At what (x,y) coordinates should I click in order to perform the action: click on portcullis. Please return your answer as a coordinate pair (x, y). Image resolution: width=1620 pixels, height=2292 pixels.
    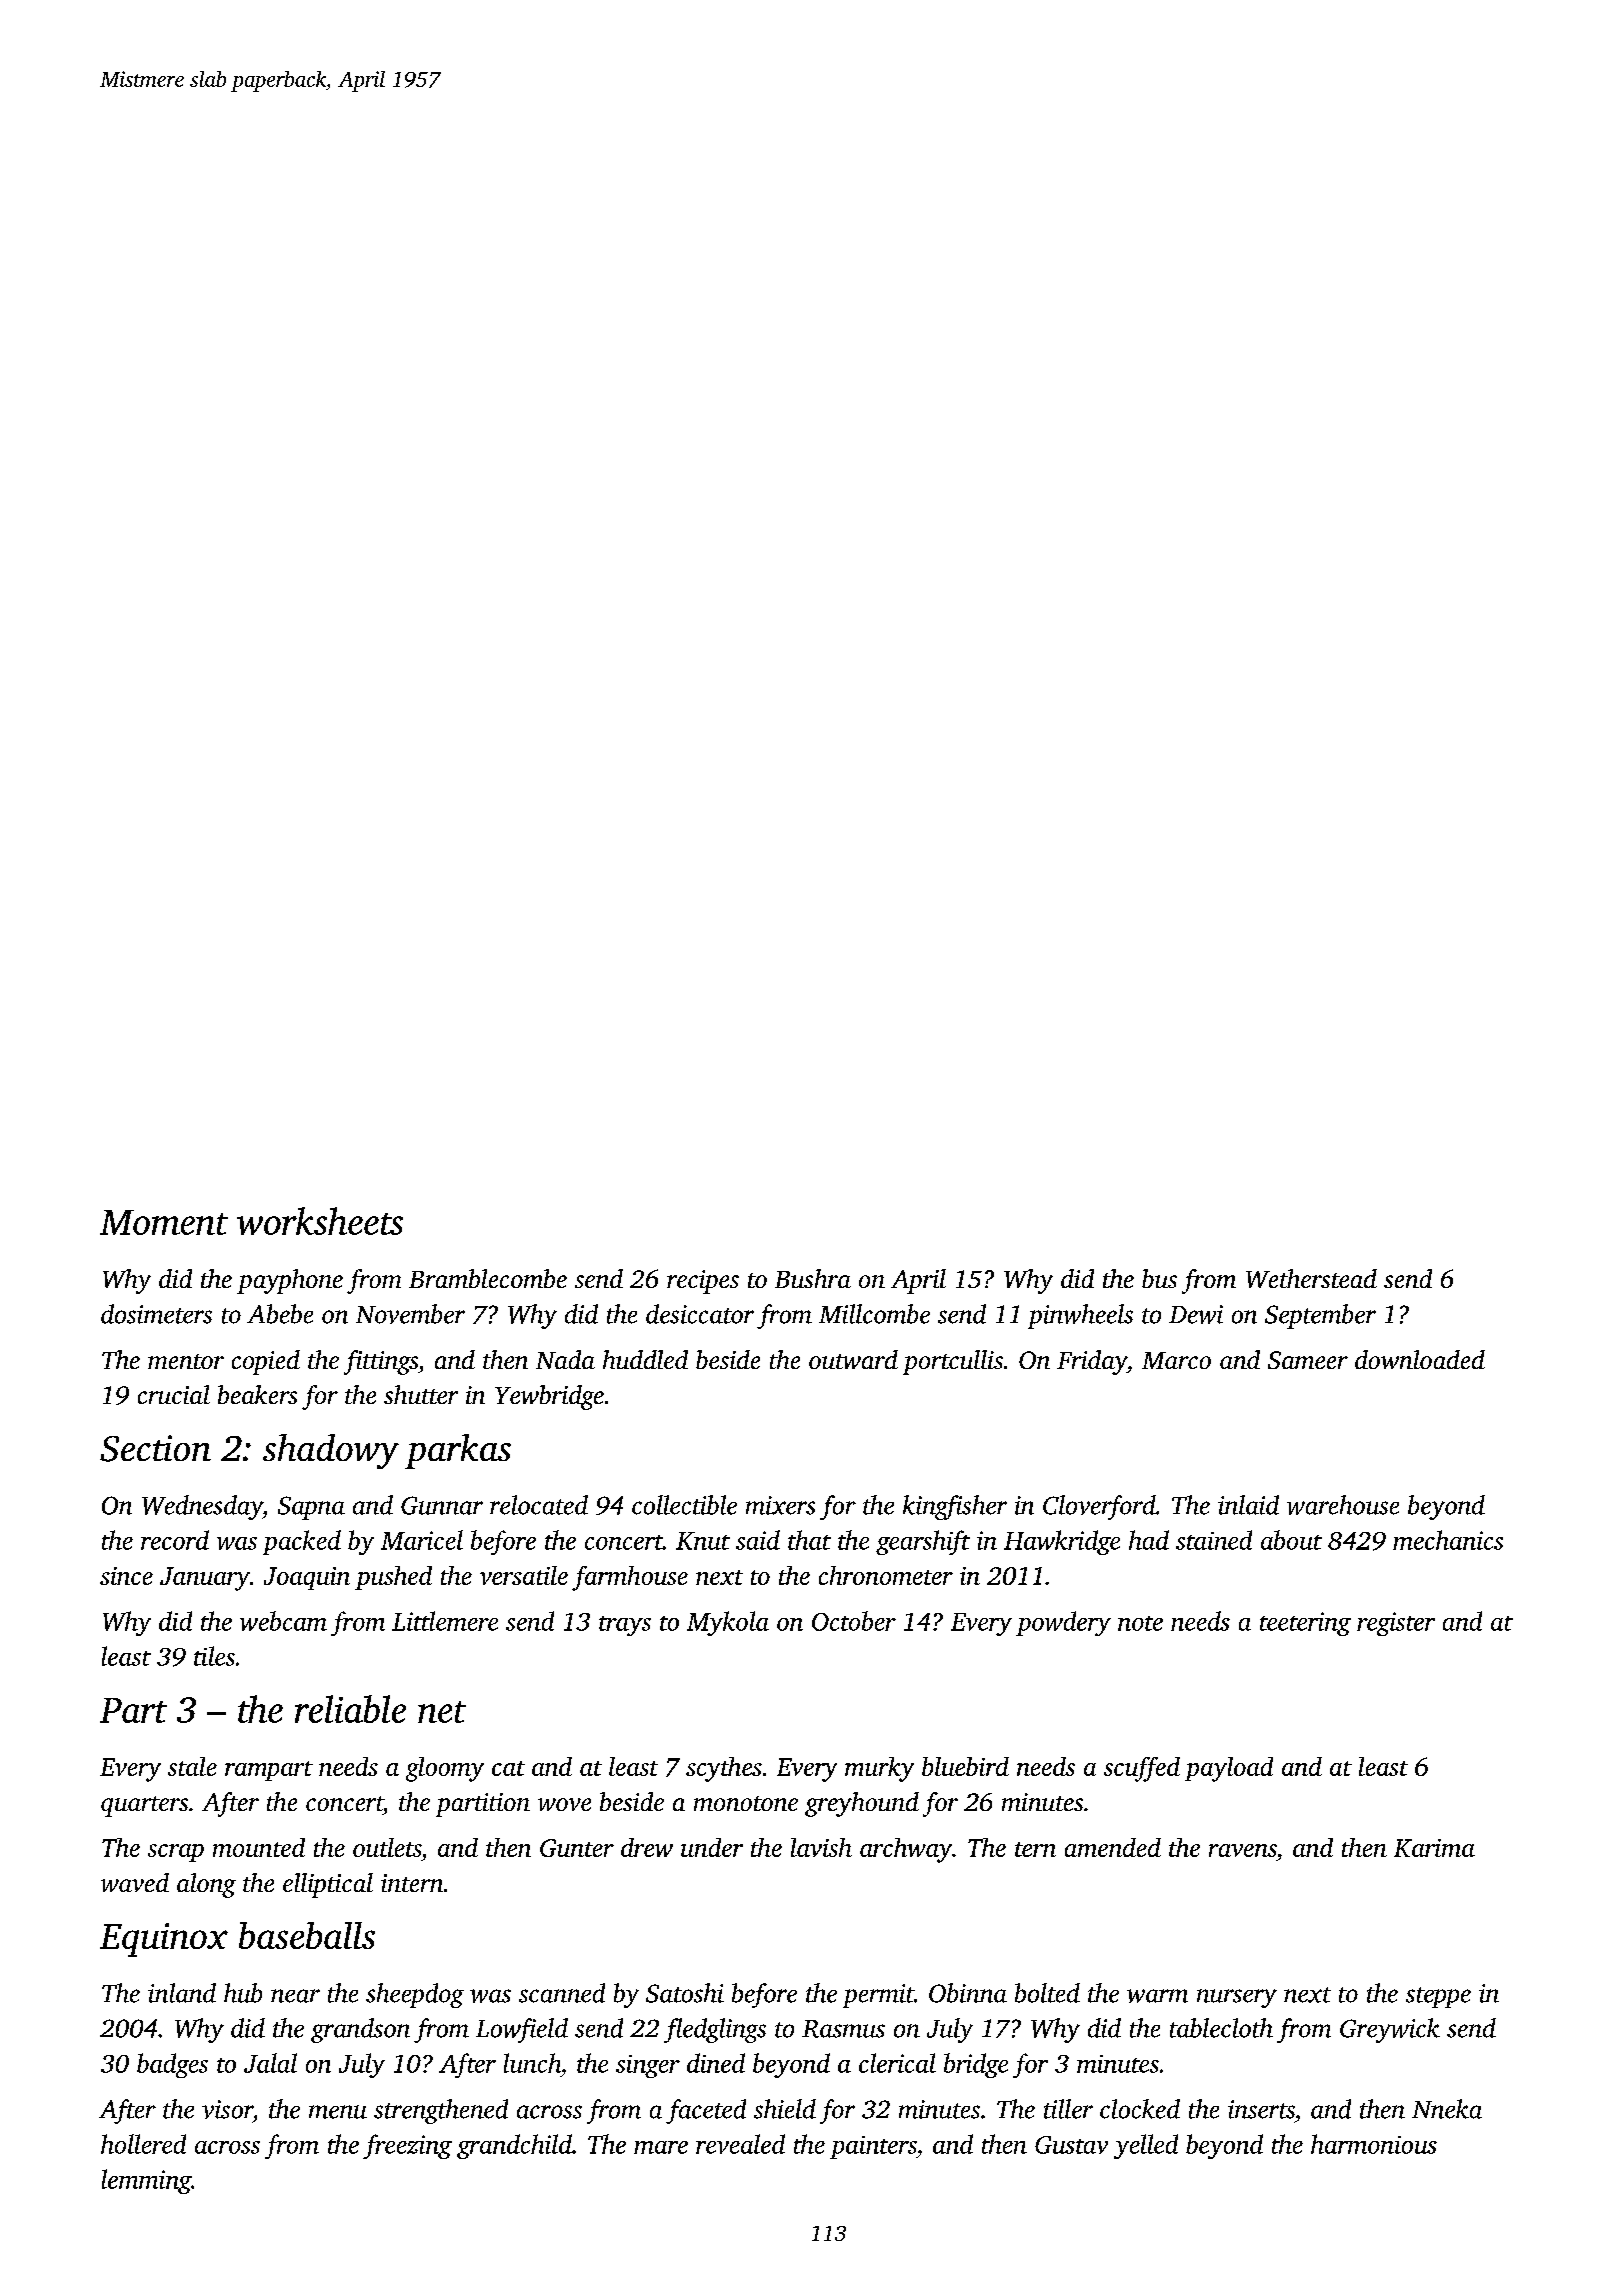
    Looking at the image, I should click on (953, 1362).
